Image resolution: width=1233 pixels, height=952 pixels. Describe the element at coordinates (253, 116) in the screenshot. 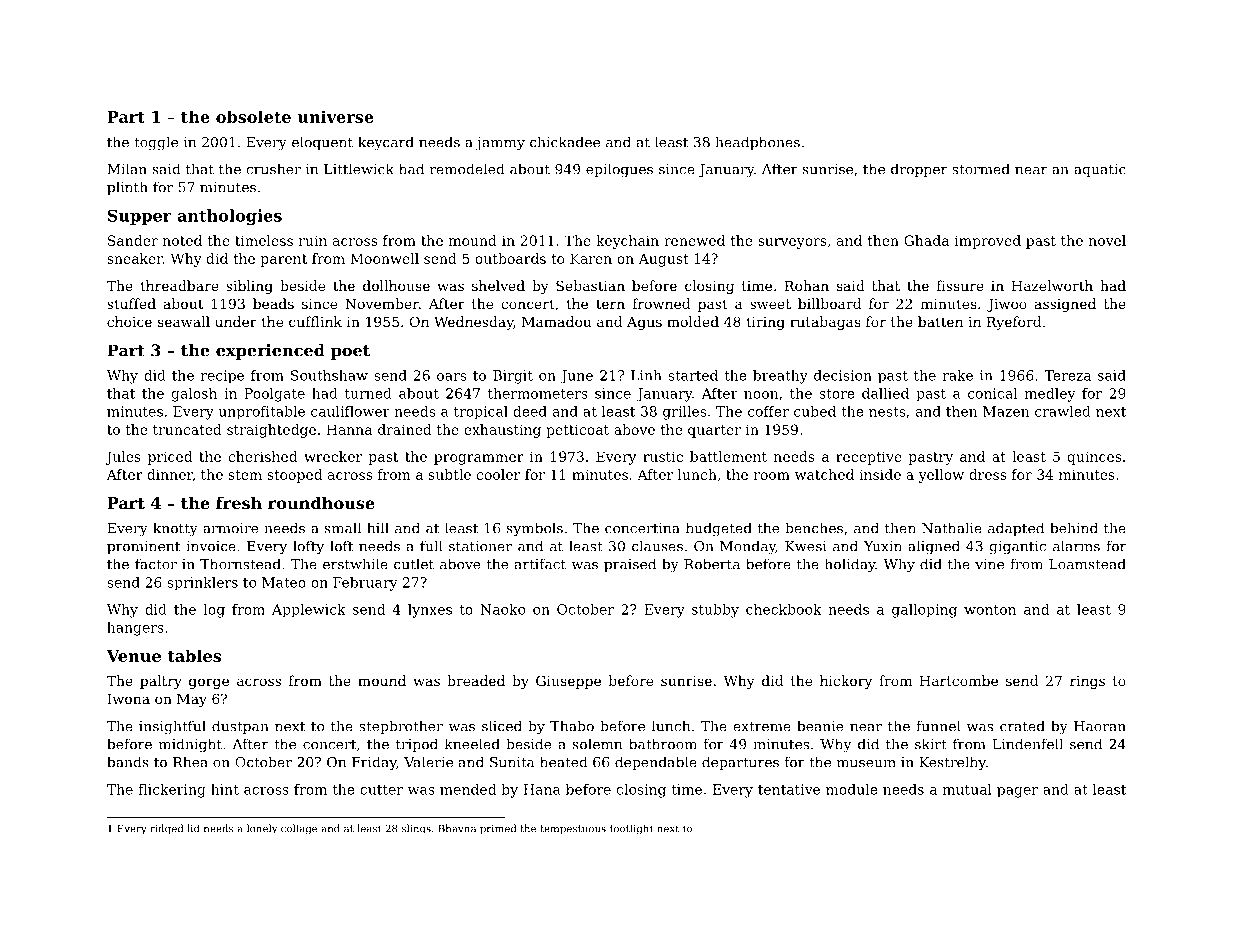

I see `obsolete` at that location.
